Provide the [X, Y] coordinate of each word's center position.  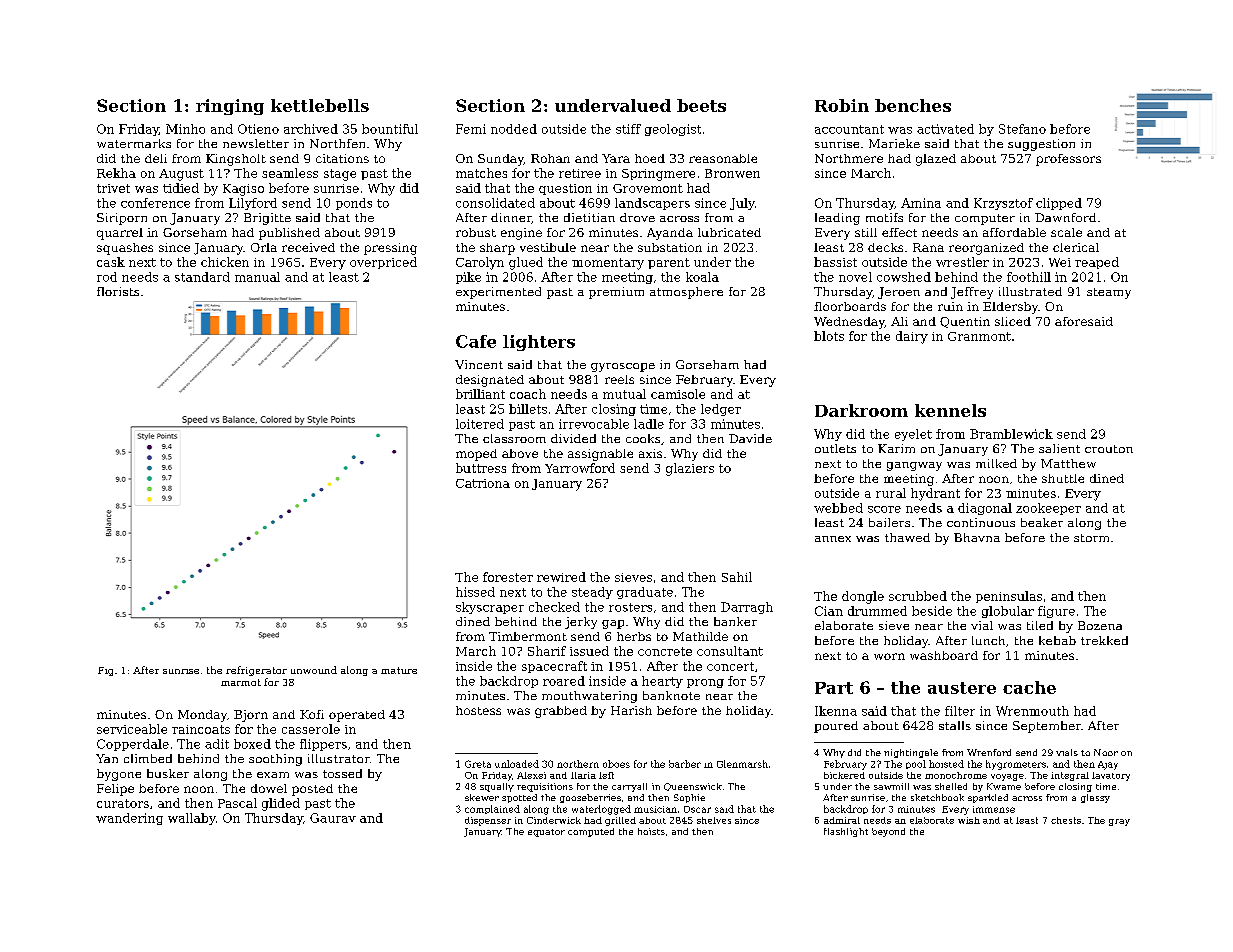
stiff [628, 129]
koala [702, 277]
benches [913, 105]
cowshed [904, 277]
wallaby [192, 819]
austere [962, 688]
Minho [185, 129]
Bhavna [977, 537]
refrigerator [256, 671]
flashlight [846, 832]
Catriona [483, 483]
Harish [631, 710]
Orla [264, 247]
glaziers [690, 469]
